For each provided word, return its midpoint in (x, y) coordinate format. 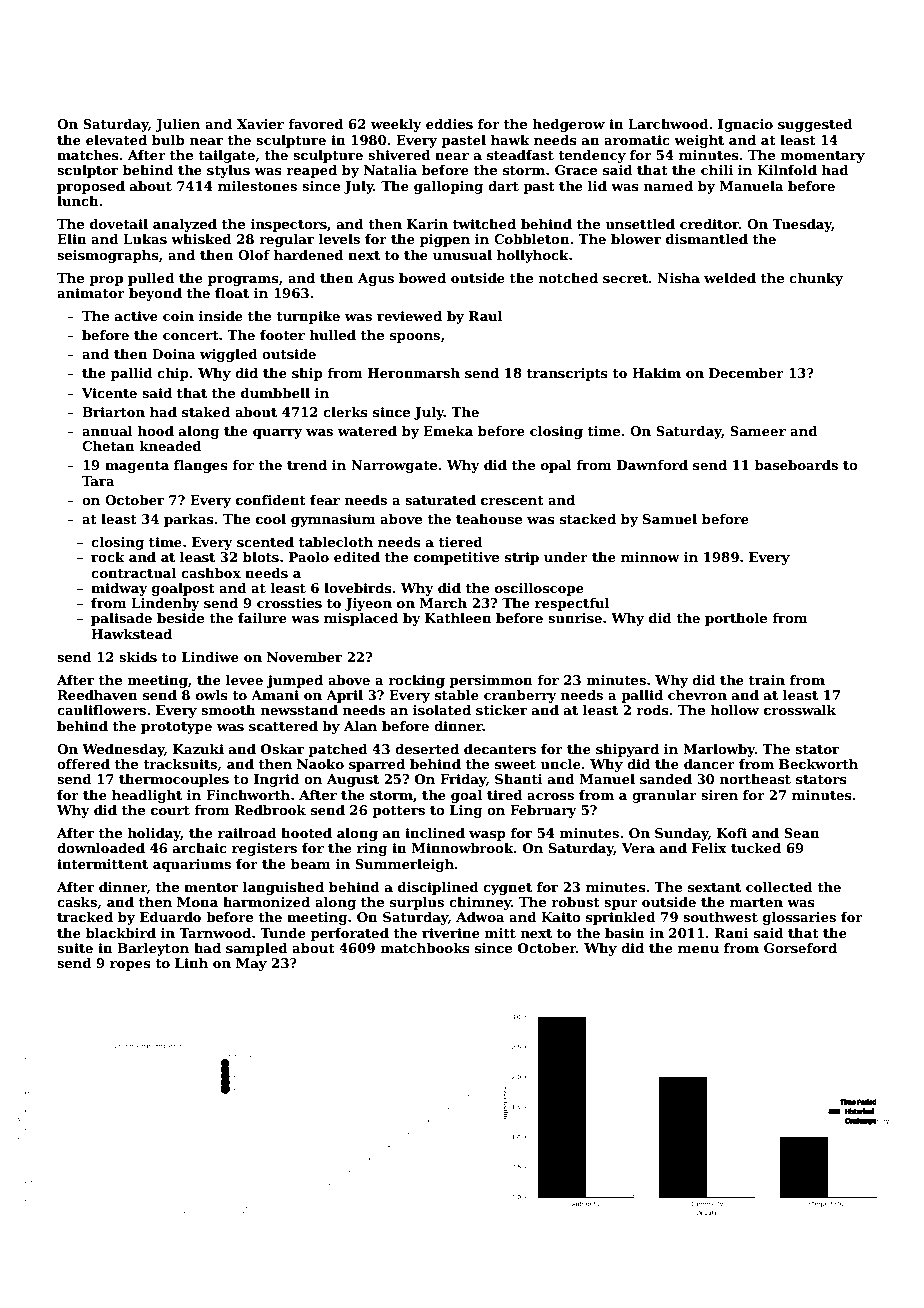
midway (119, 589)
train (767, 680)
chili (717, 170)
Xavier (260, 124)
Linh (191, 963)
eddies (449, 124)
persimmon (491, 681)
